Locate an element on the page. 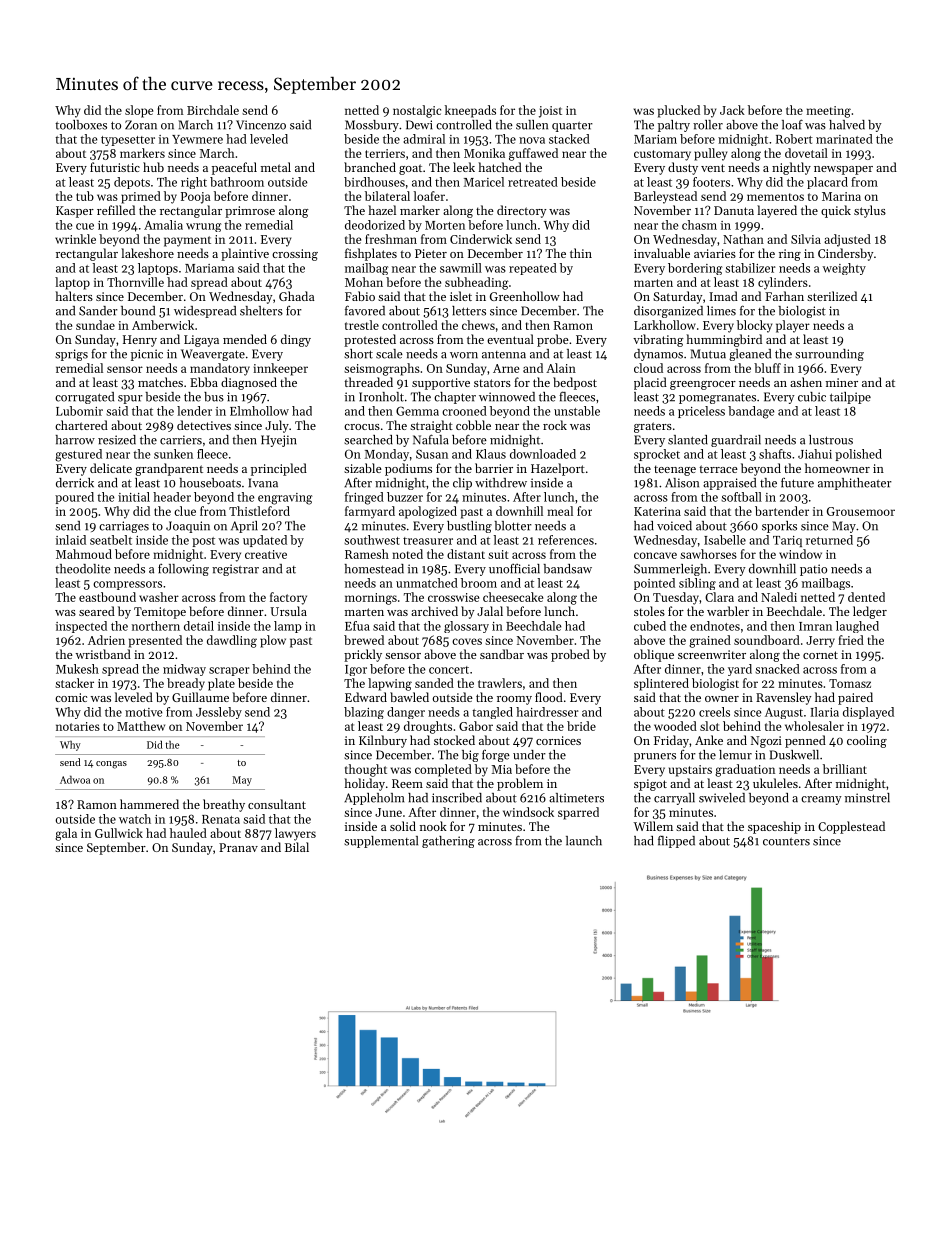 This image has width=952, height=1233. Pranav is located at coordinates (238, 847).
